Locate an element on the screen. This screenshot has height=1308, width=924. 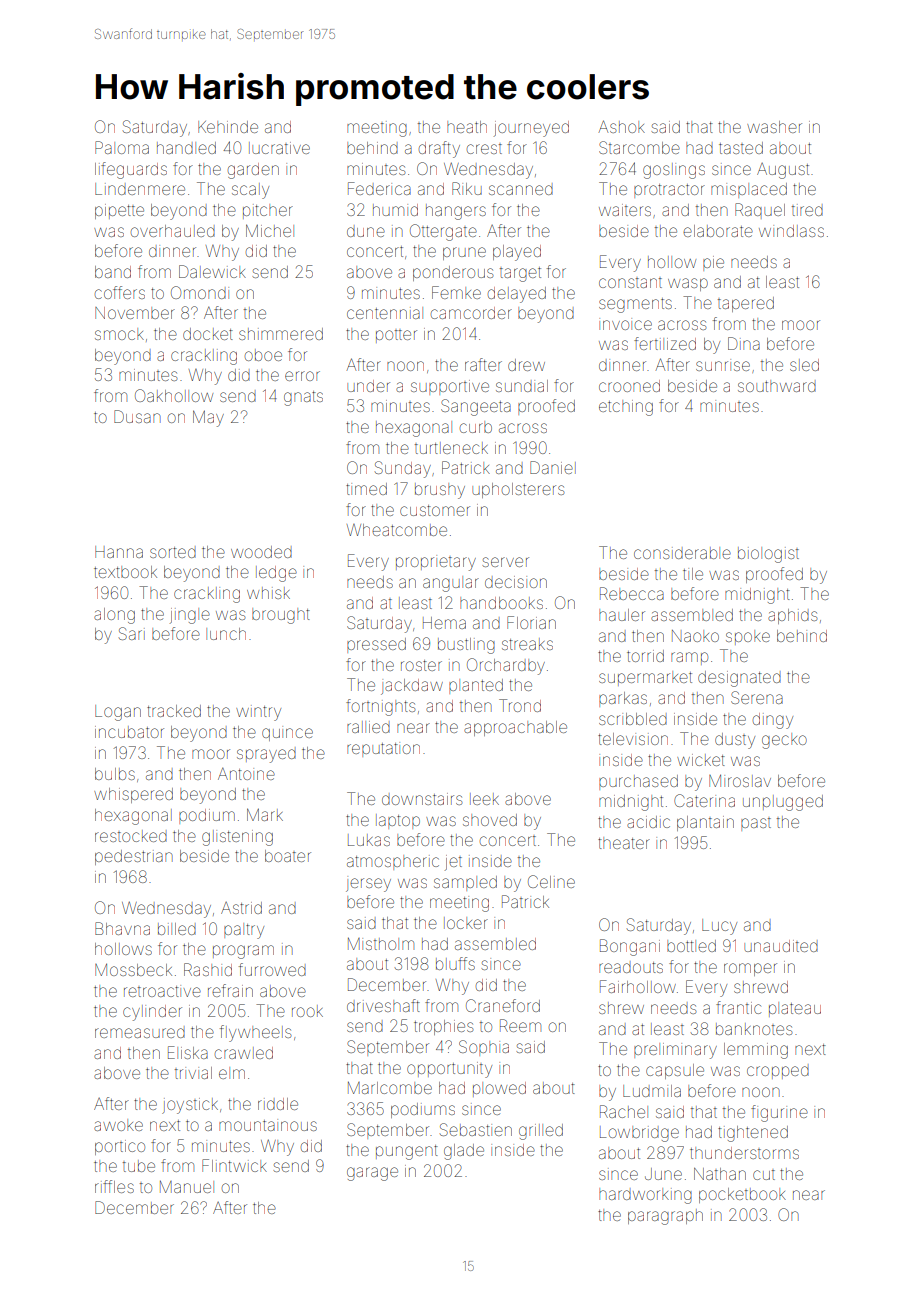
smock is located at coordinates (119, 334).
